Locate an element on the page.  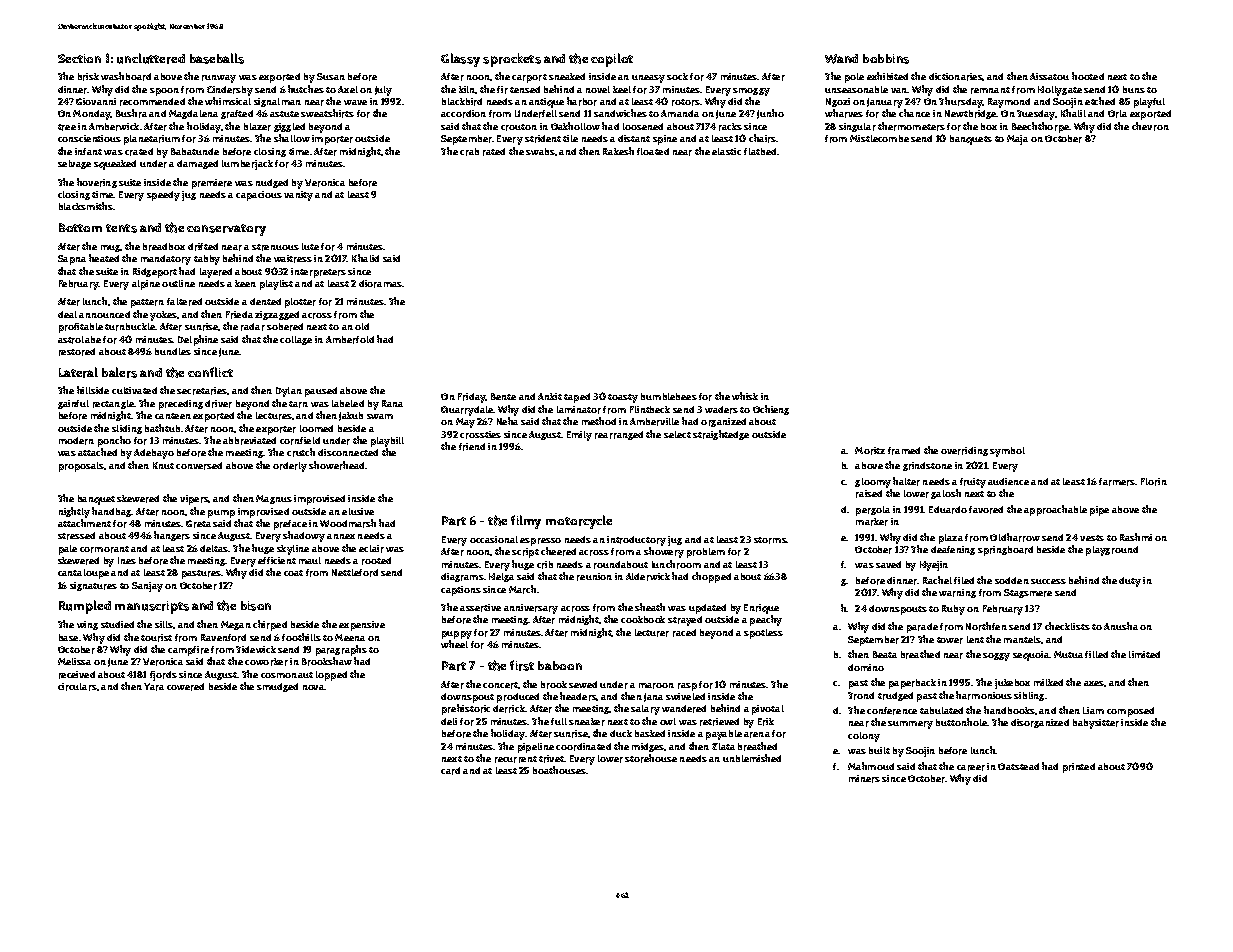
Rumpled is located at coordinates (85, 607).
